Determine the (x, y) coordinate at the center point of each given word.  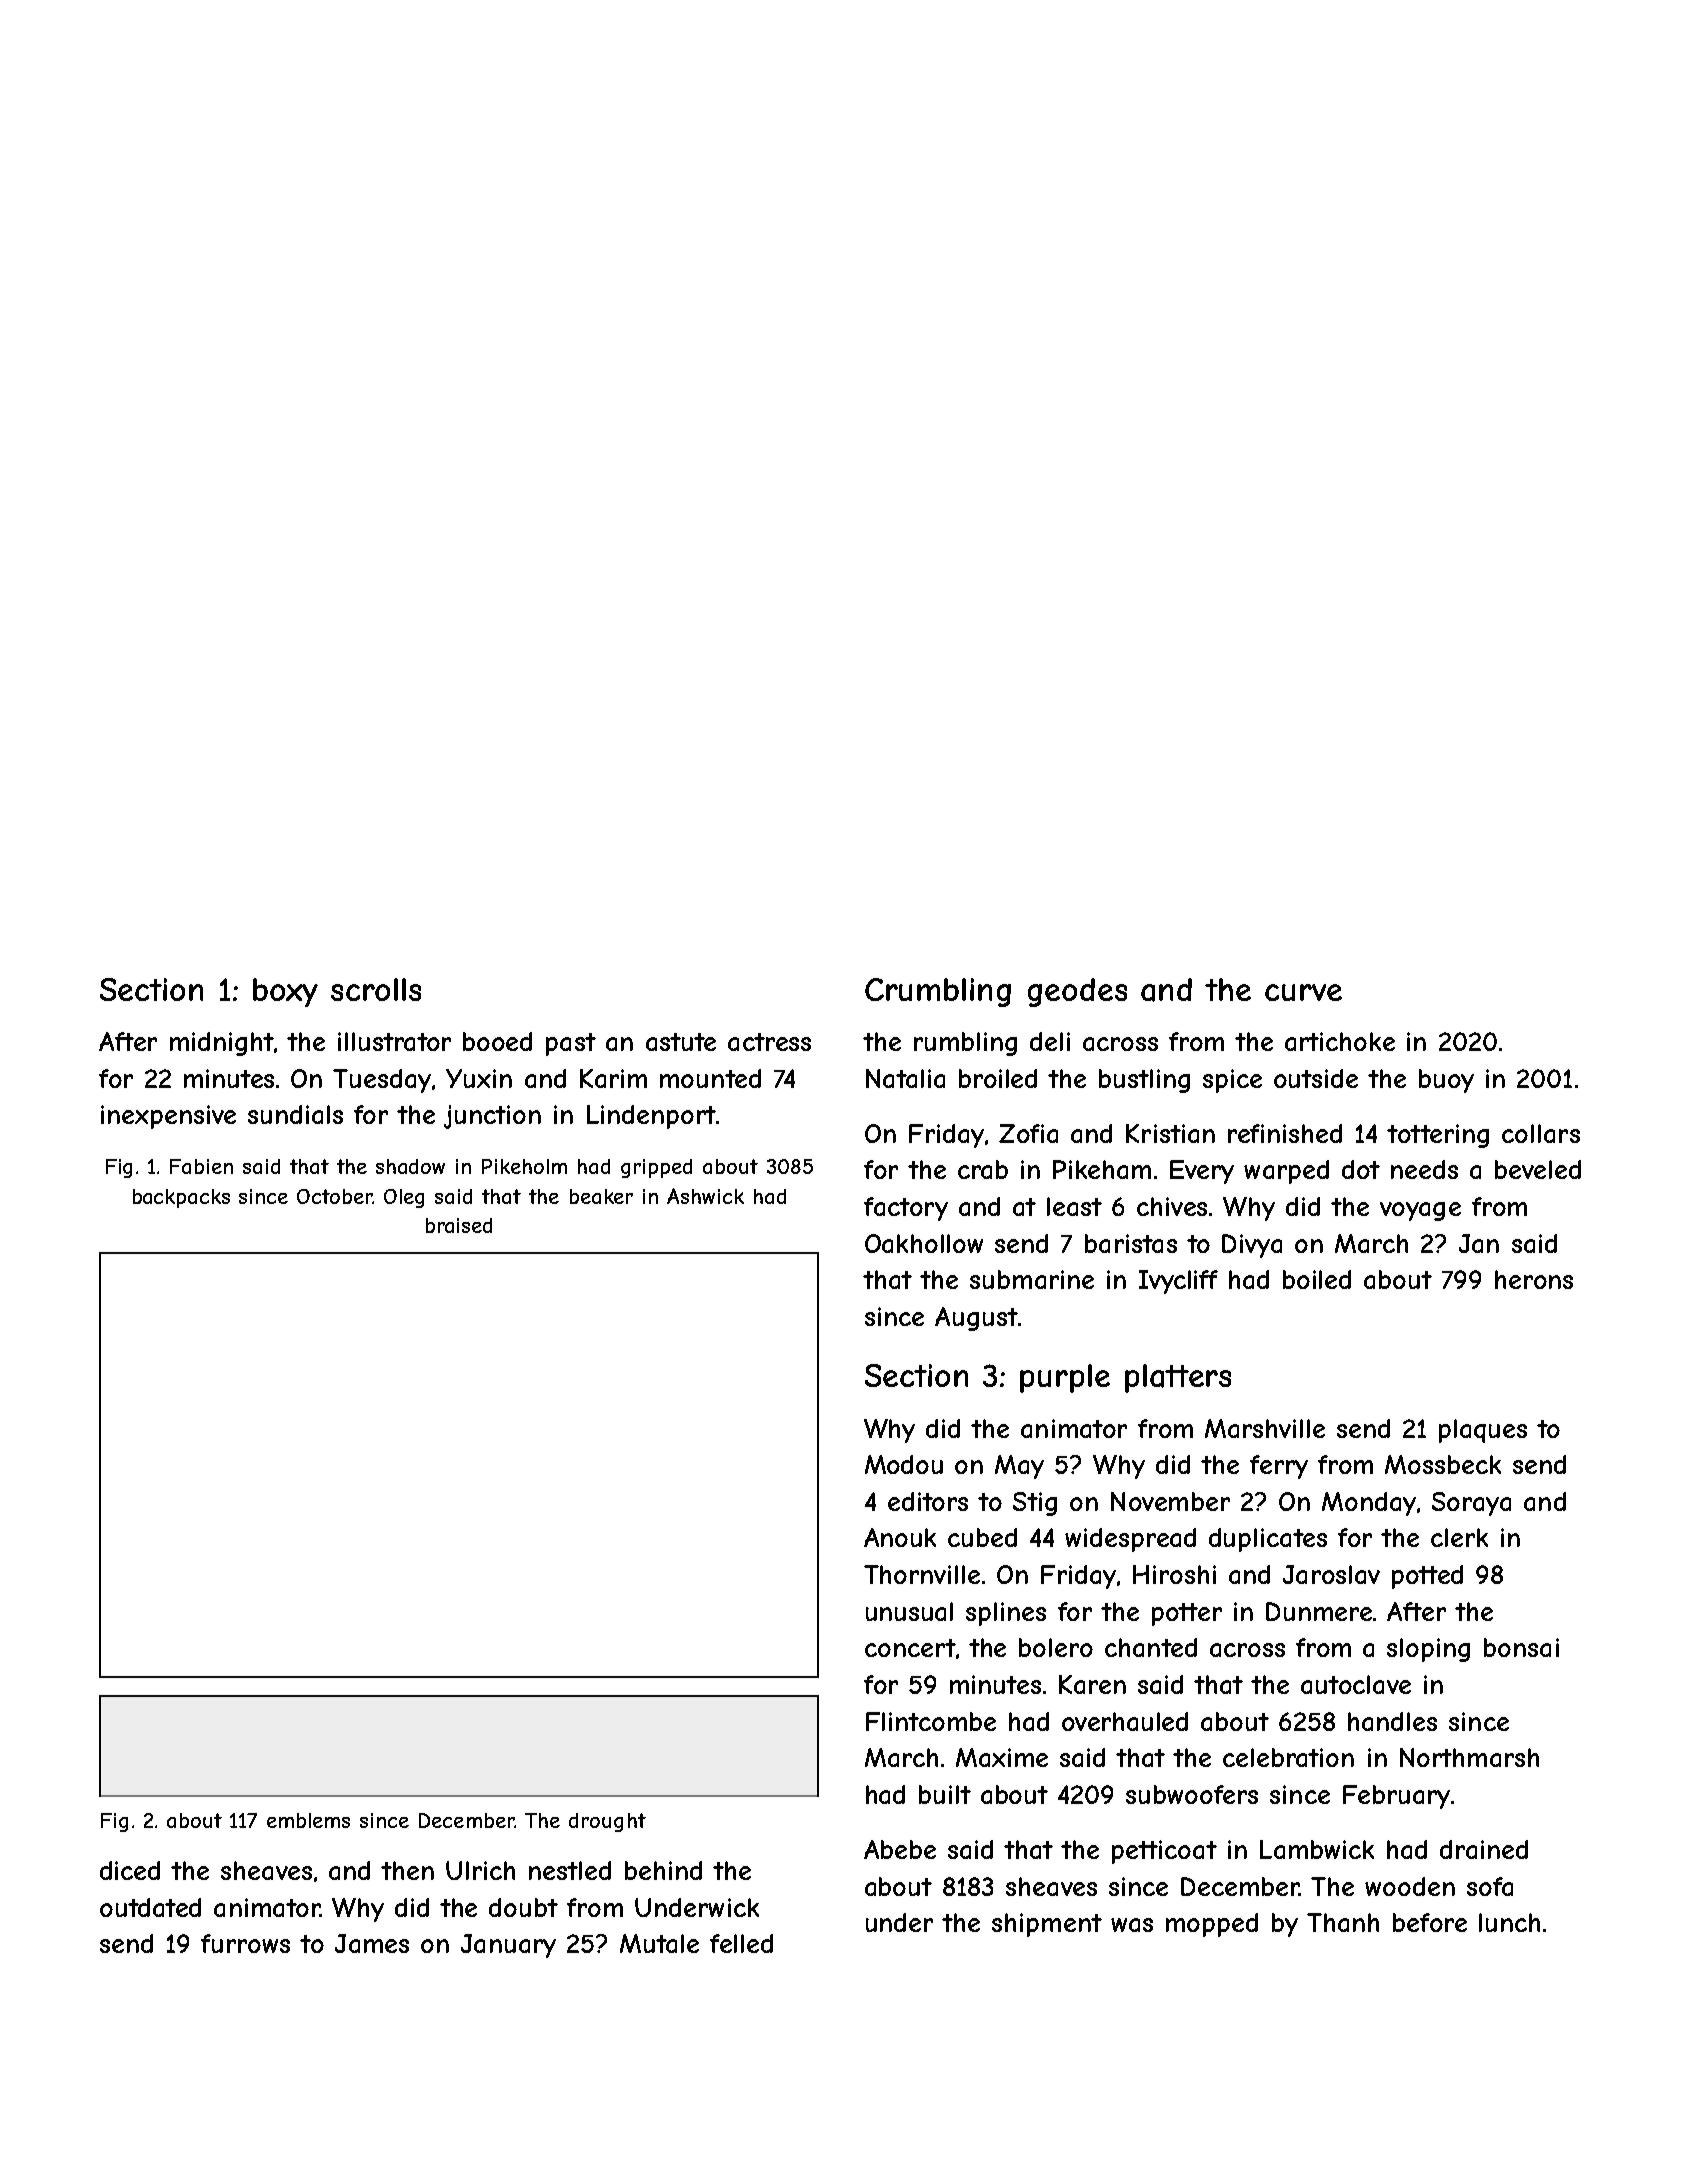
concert (910, 1648)
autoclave (1356, 1684)
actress (769, 1042)
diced (130, 1870)
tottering (1438, 1136)
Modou (904, 1464)
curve (1303, 992)
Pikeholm (524, 1166)
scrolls (376, 989)
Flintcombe (931, 1721)
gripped (656, 1168)
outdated (150, 1907)
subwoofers (1192, 1794)
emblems (308, 1820)
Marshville (1265, 1428)
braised (459, 1225)
